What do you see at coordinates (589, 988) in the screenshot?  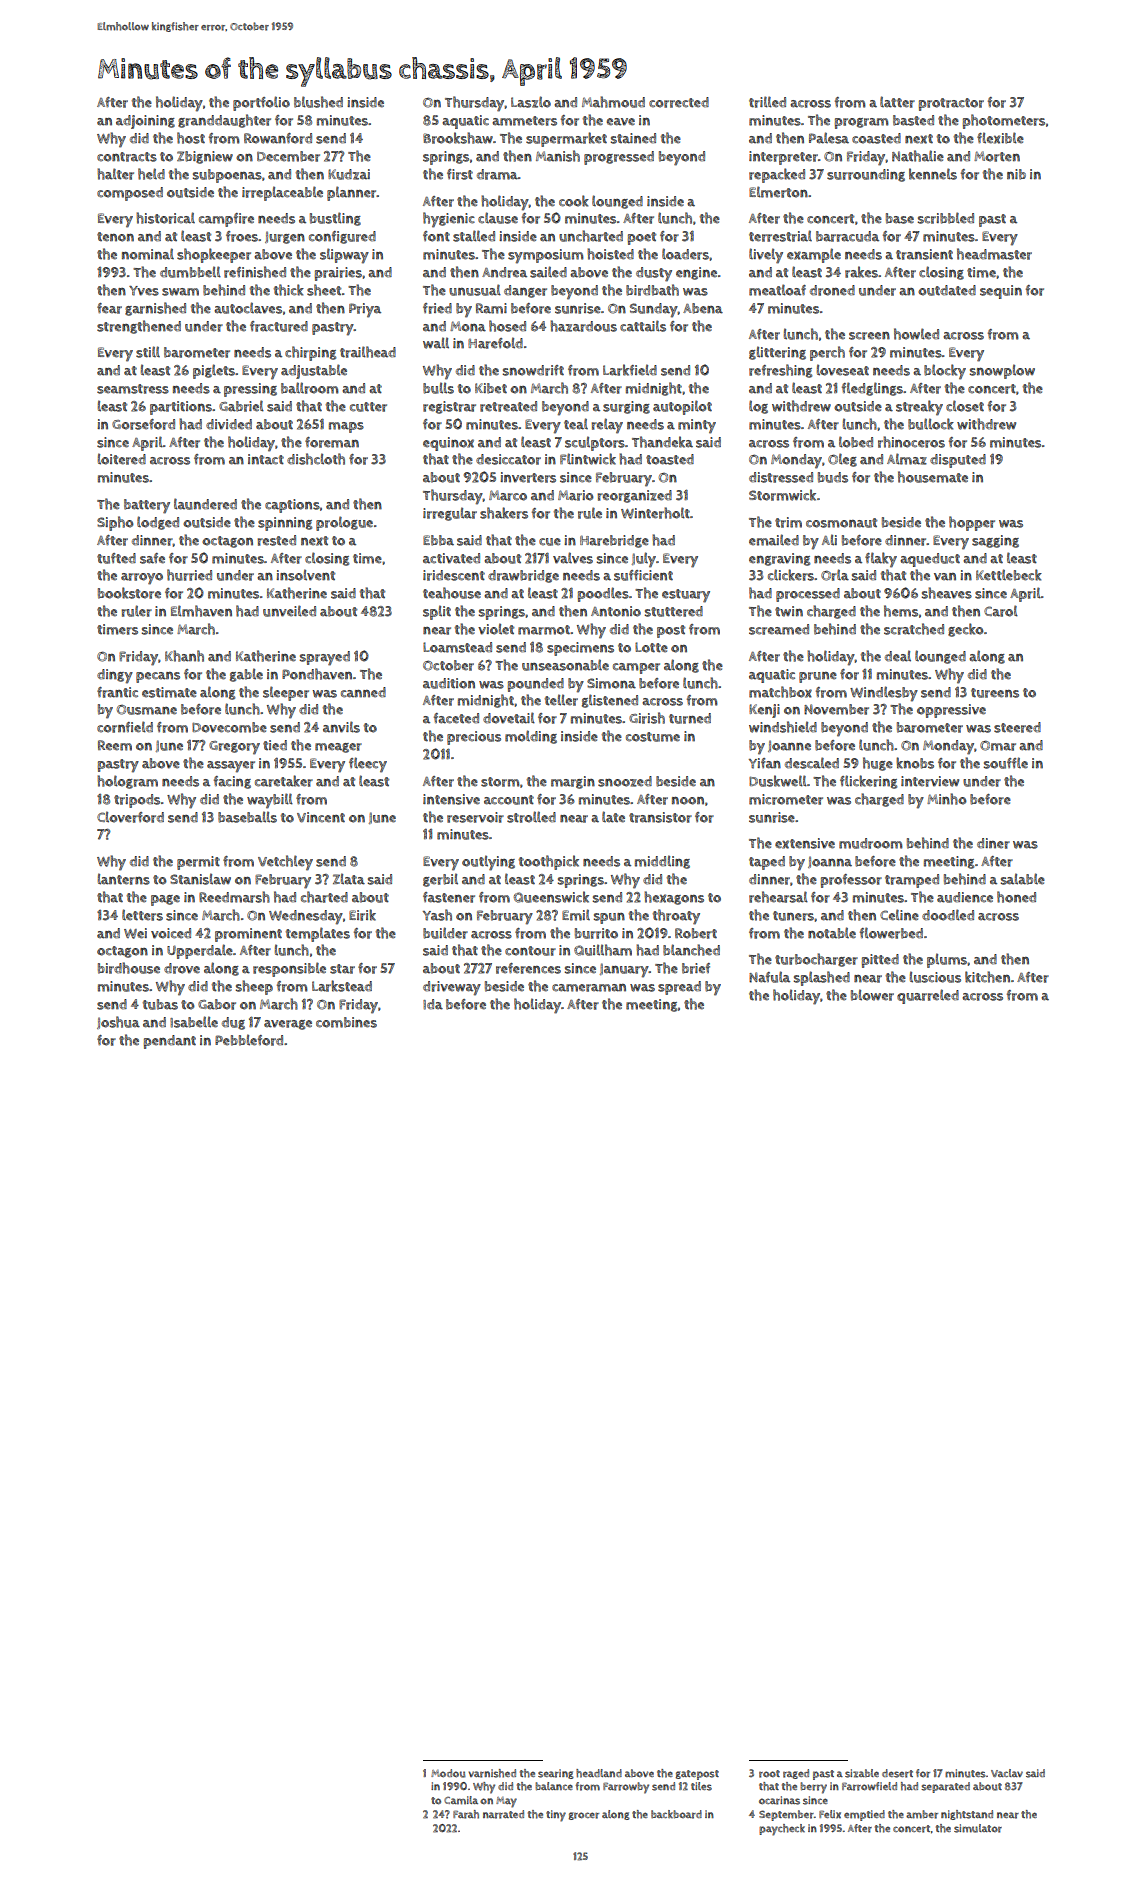 I see `cameraman` at bounding box center [589, 988].
